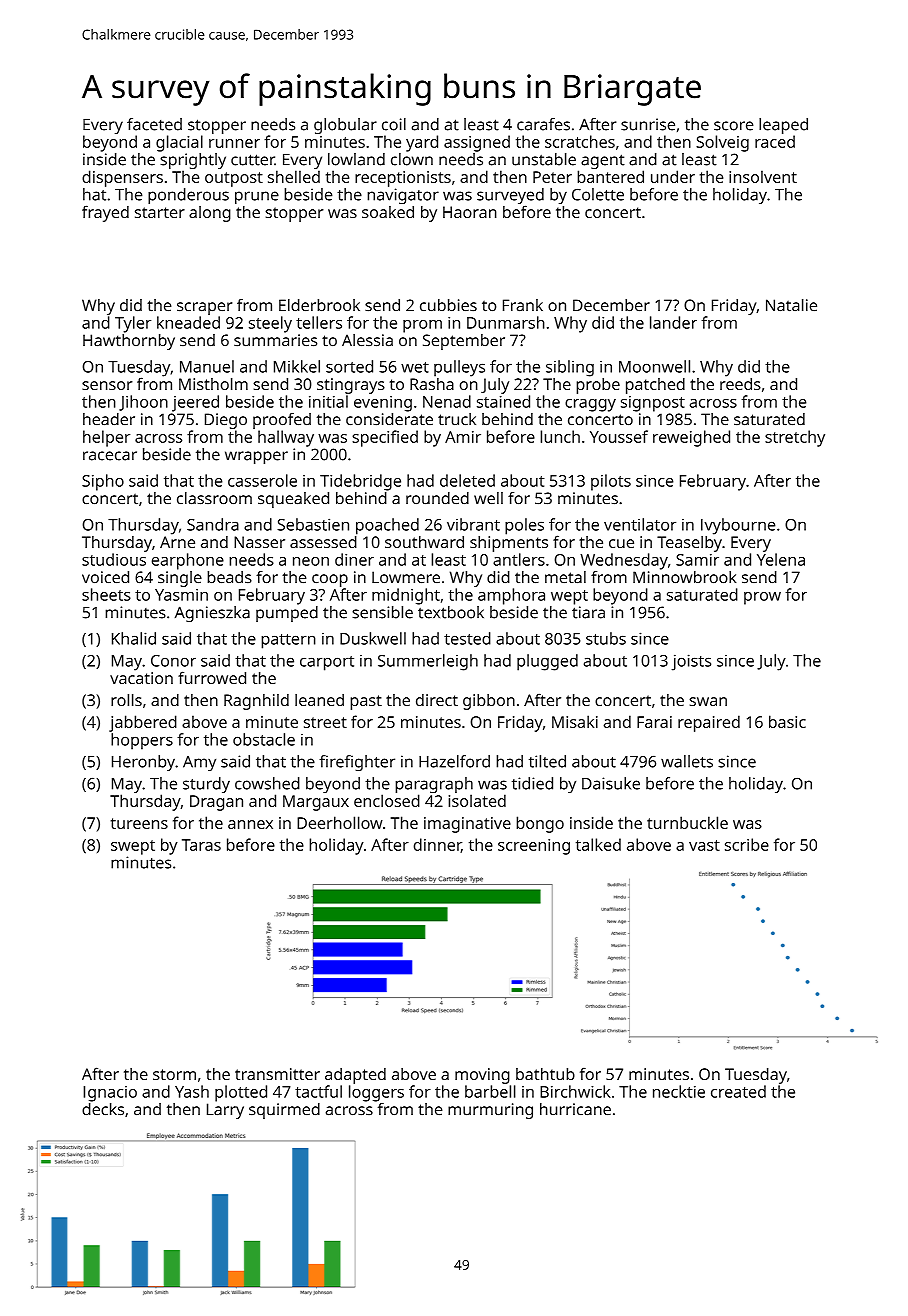  Describe the element at coordinates (673, 176) in the screenshot. I see `under` at that location.
